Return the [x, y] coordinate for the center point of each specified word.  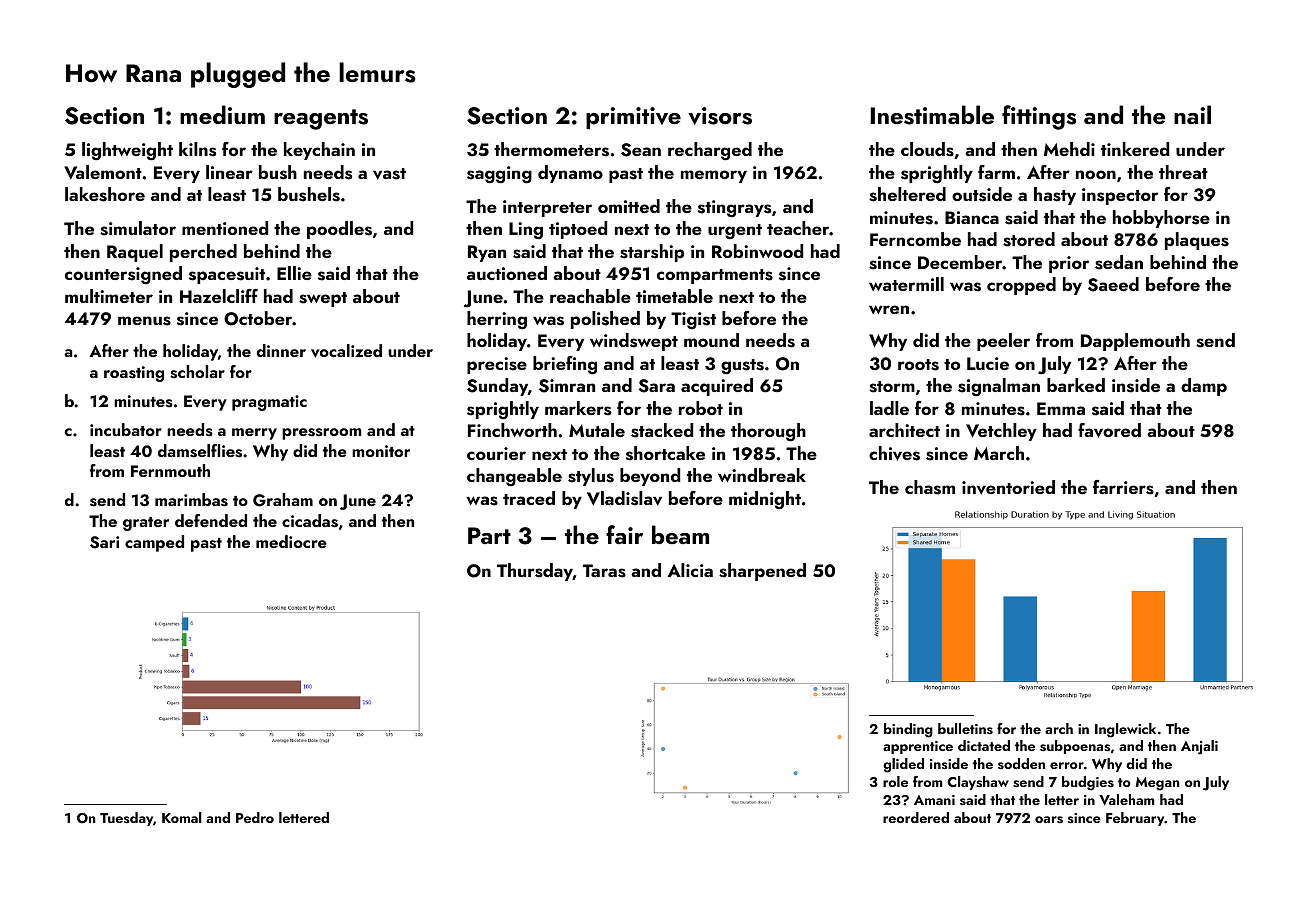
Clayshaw [978, 783]
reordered [916, 817]
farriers [1123, 487]
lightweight [127, 151]
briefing [565, 365]
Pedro [255, 817]
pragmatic [269, 403]
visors [720, 116]
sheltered [907, 194]
